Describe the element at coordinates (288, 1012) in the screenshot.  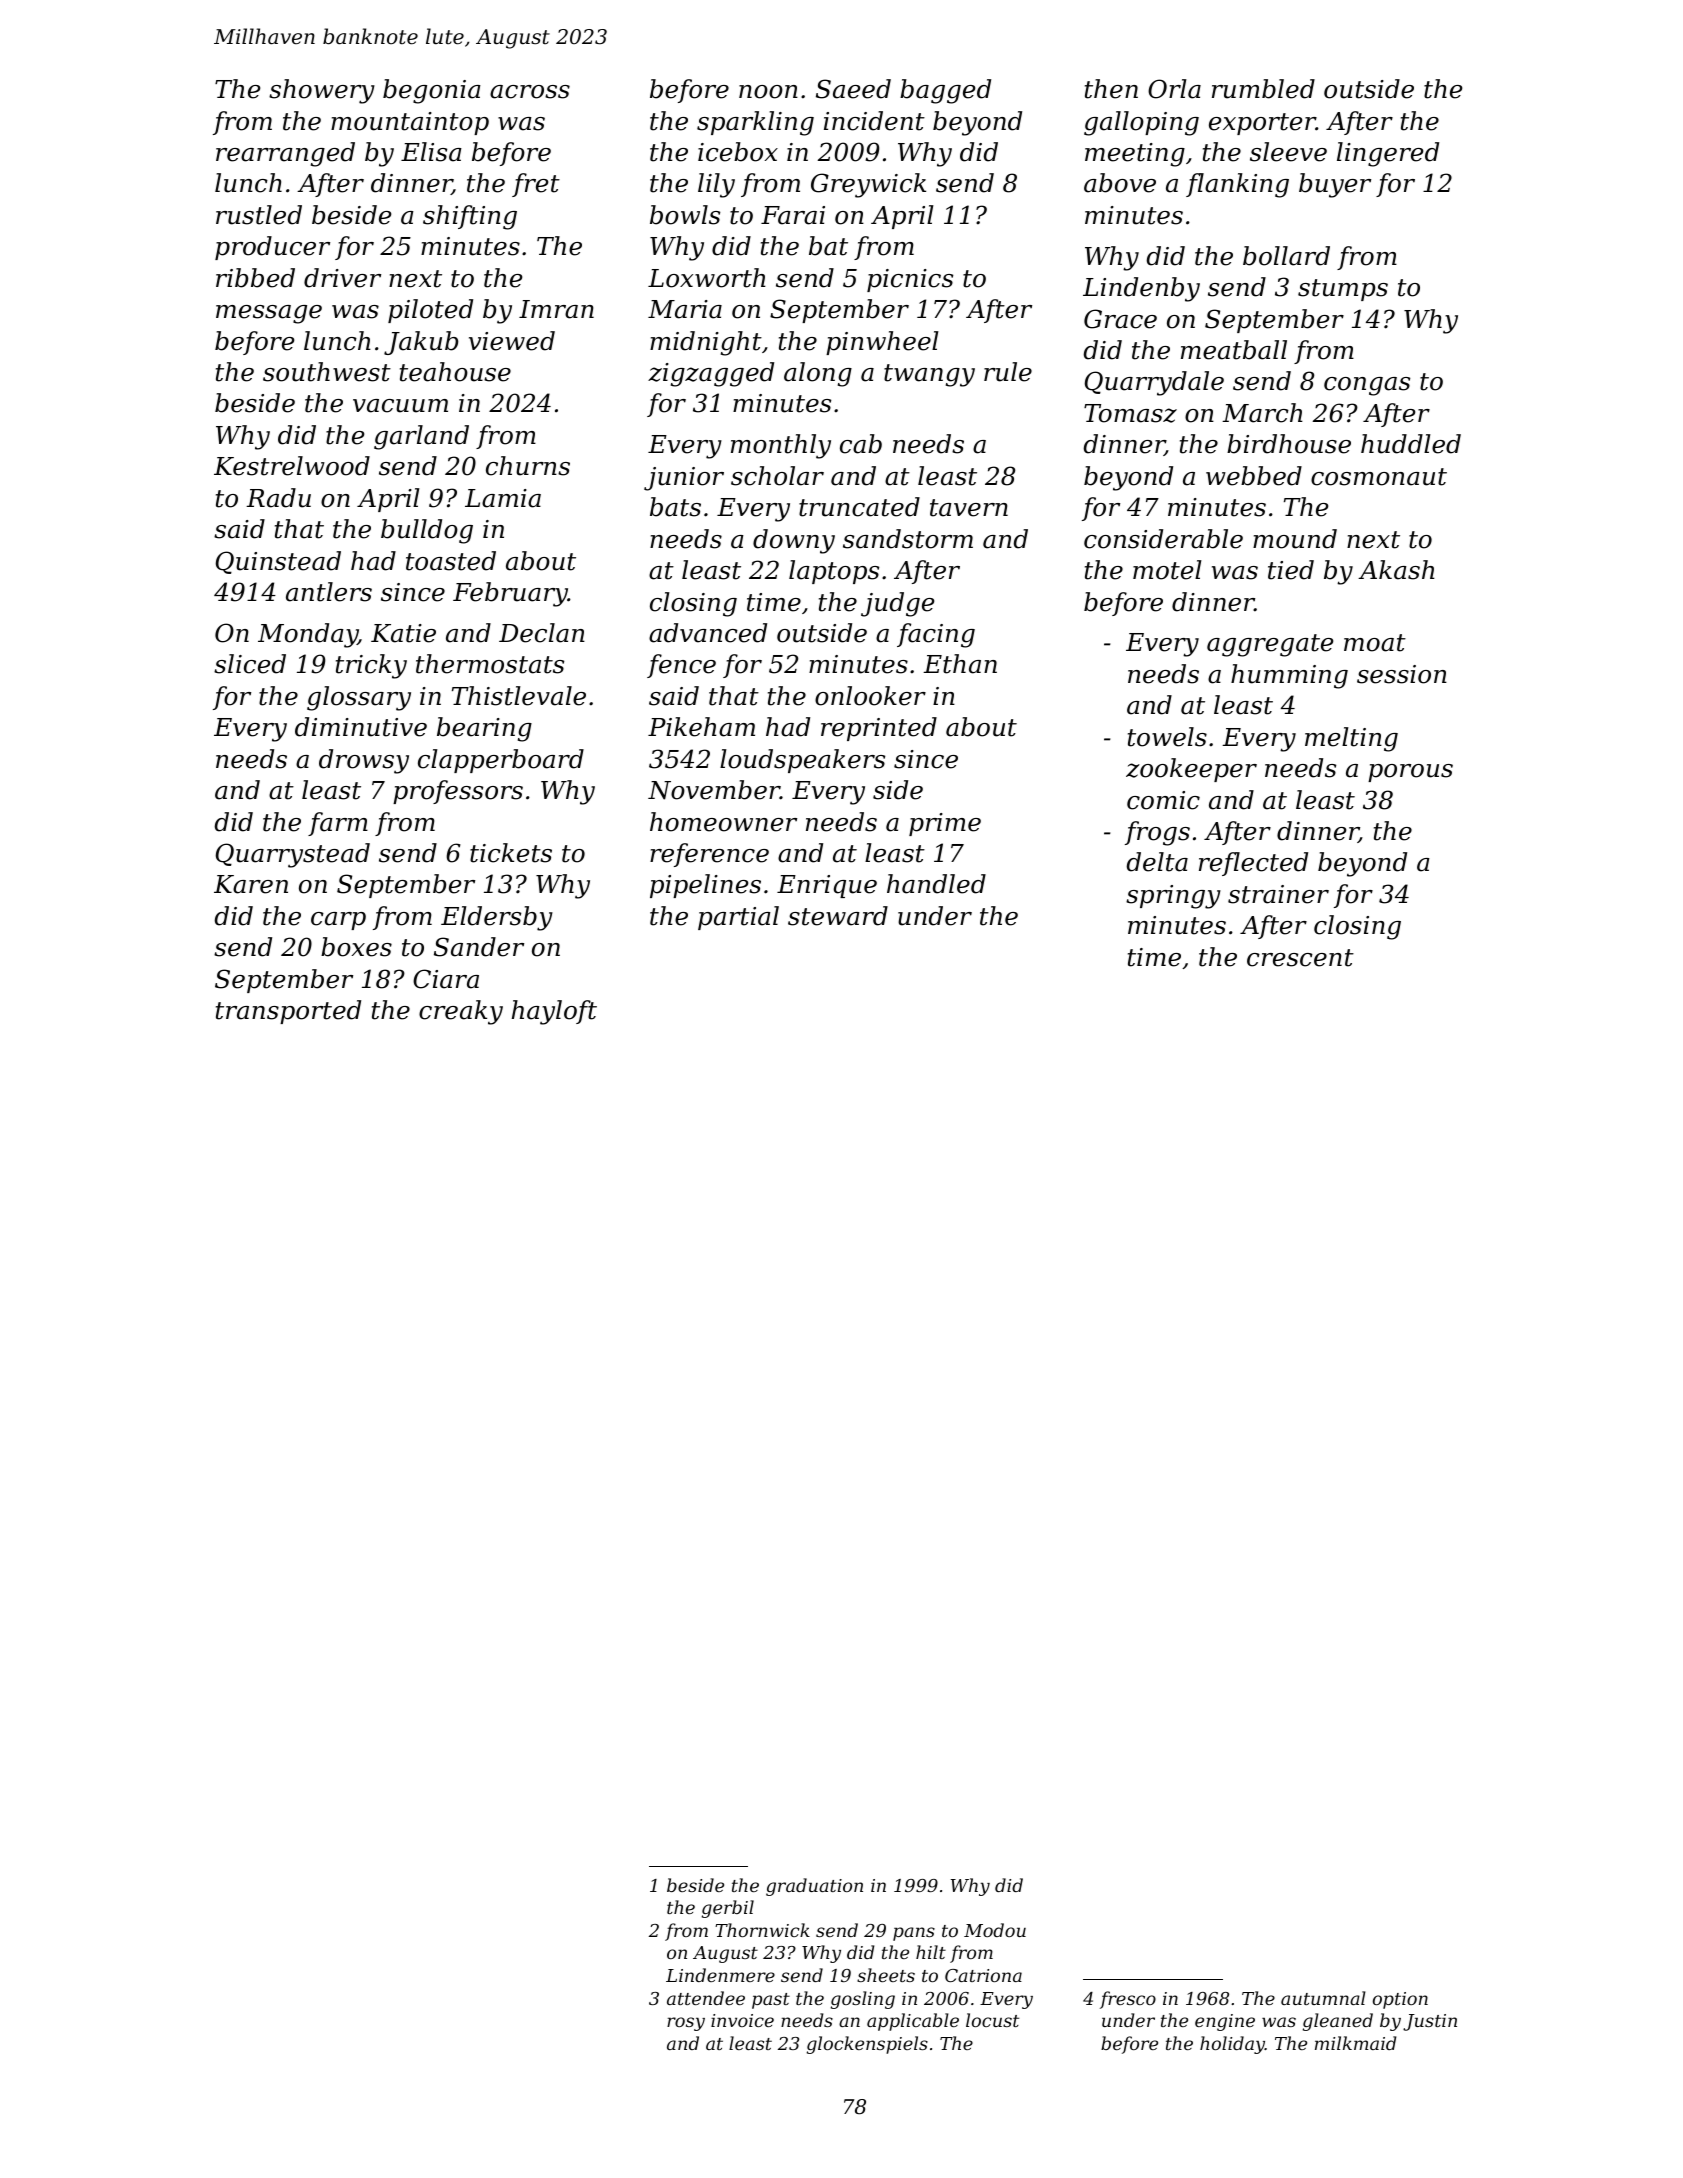
I see `transported` at that location.
